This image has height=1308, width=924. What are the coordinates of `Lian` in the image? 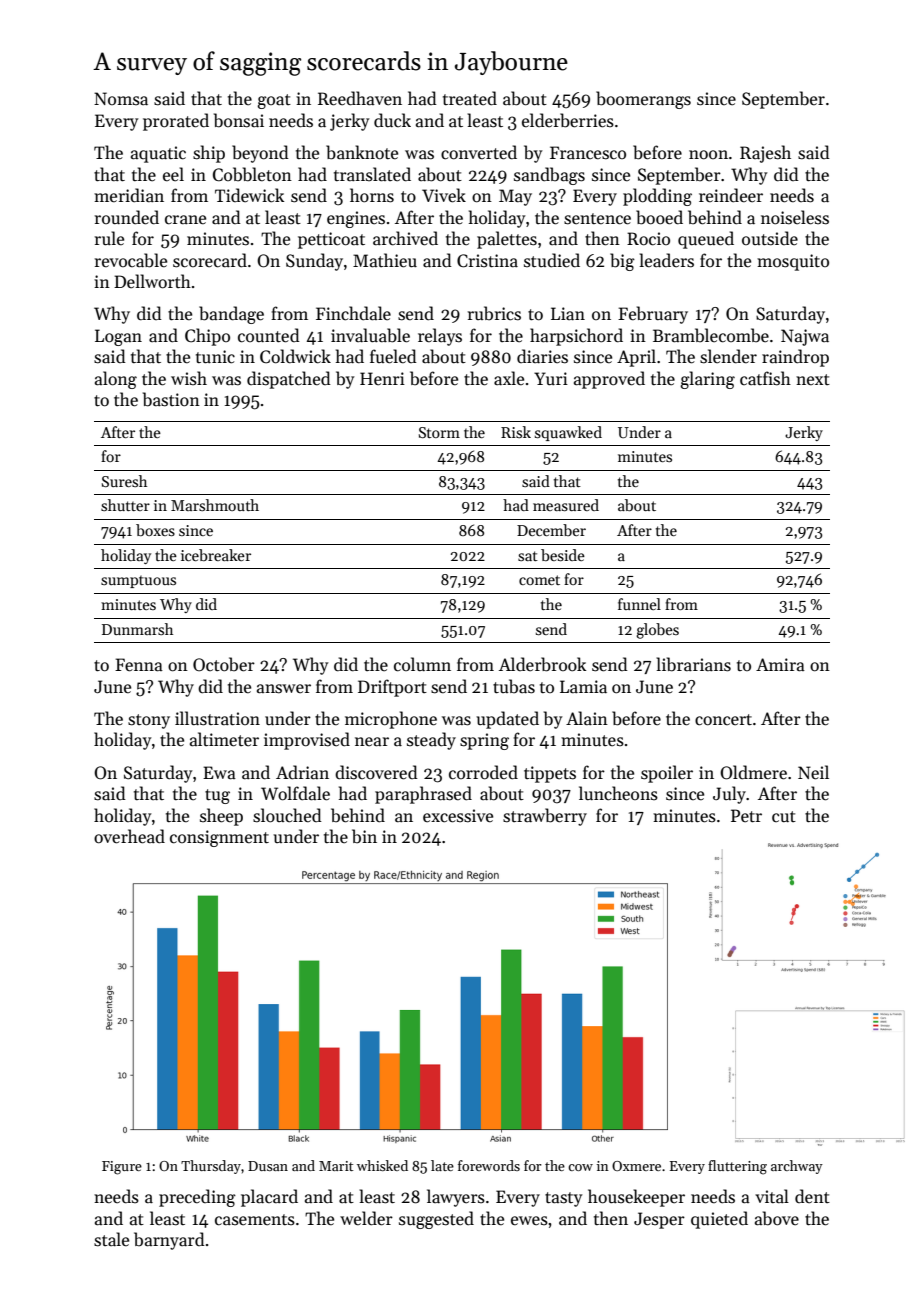 It's located at (568, 313).
